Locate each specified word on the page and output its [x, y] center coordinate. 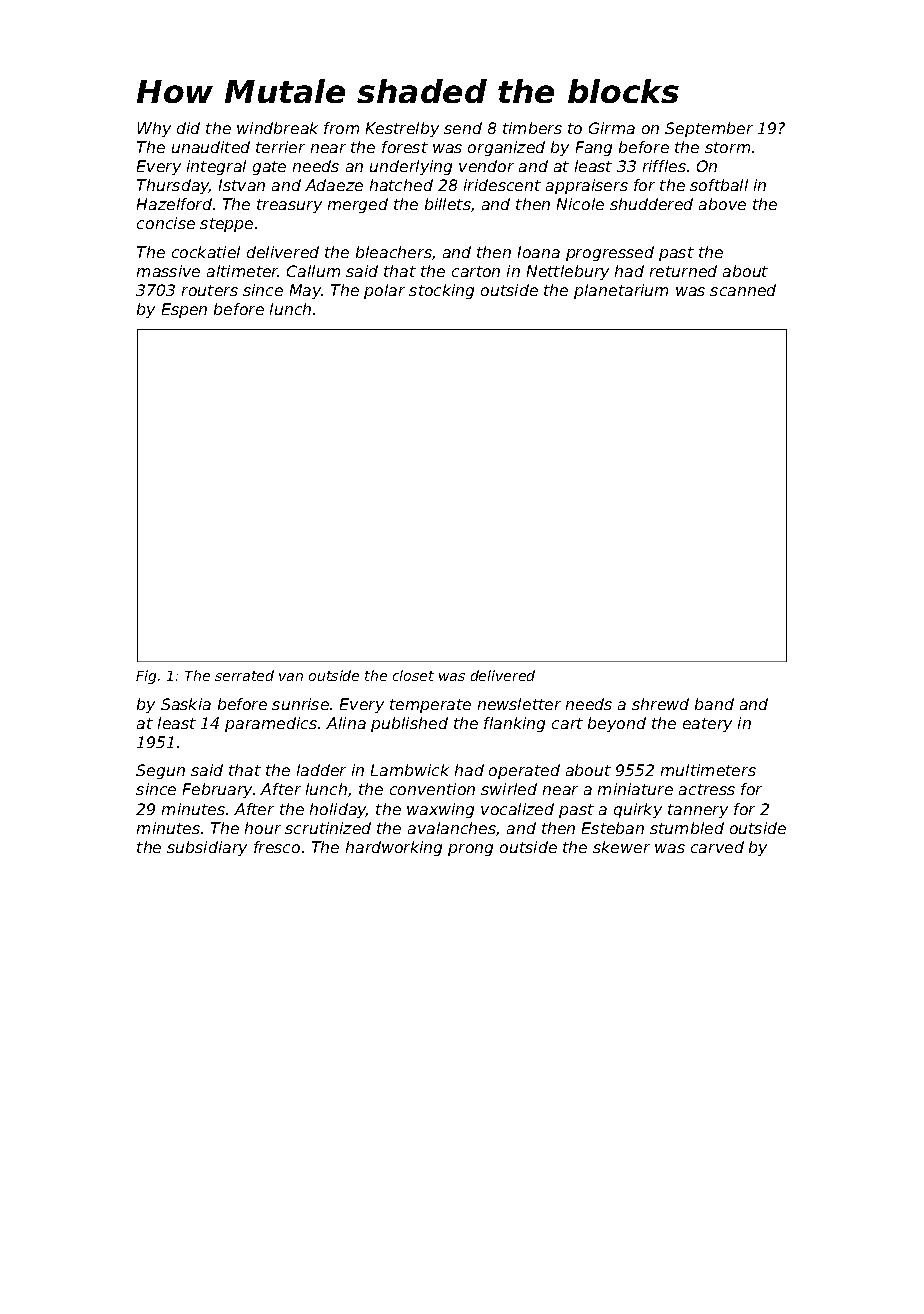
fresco [277, 847]
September [709, 129]
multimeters [708, 770]
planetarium [621, 291]
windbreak [277, 128]
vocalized [517, 809]
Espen [184, 310]
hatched [401, 185]
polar [384, 291]
